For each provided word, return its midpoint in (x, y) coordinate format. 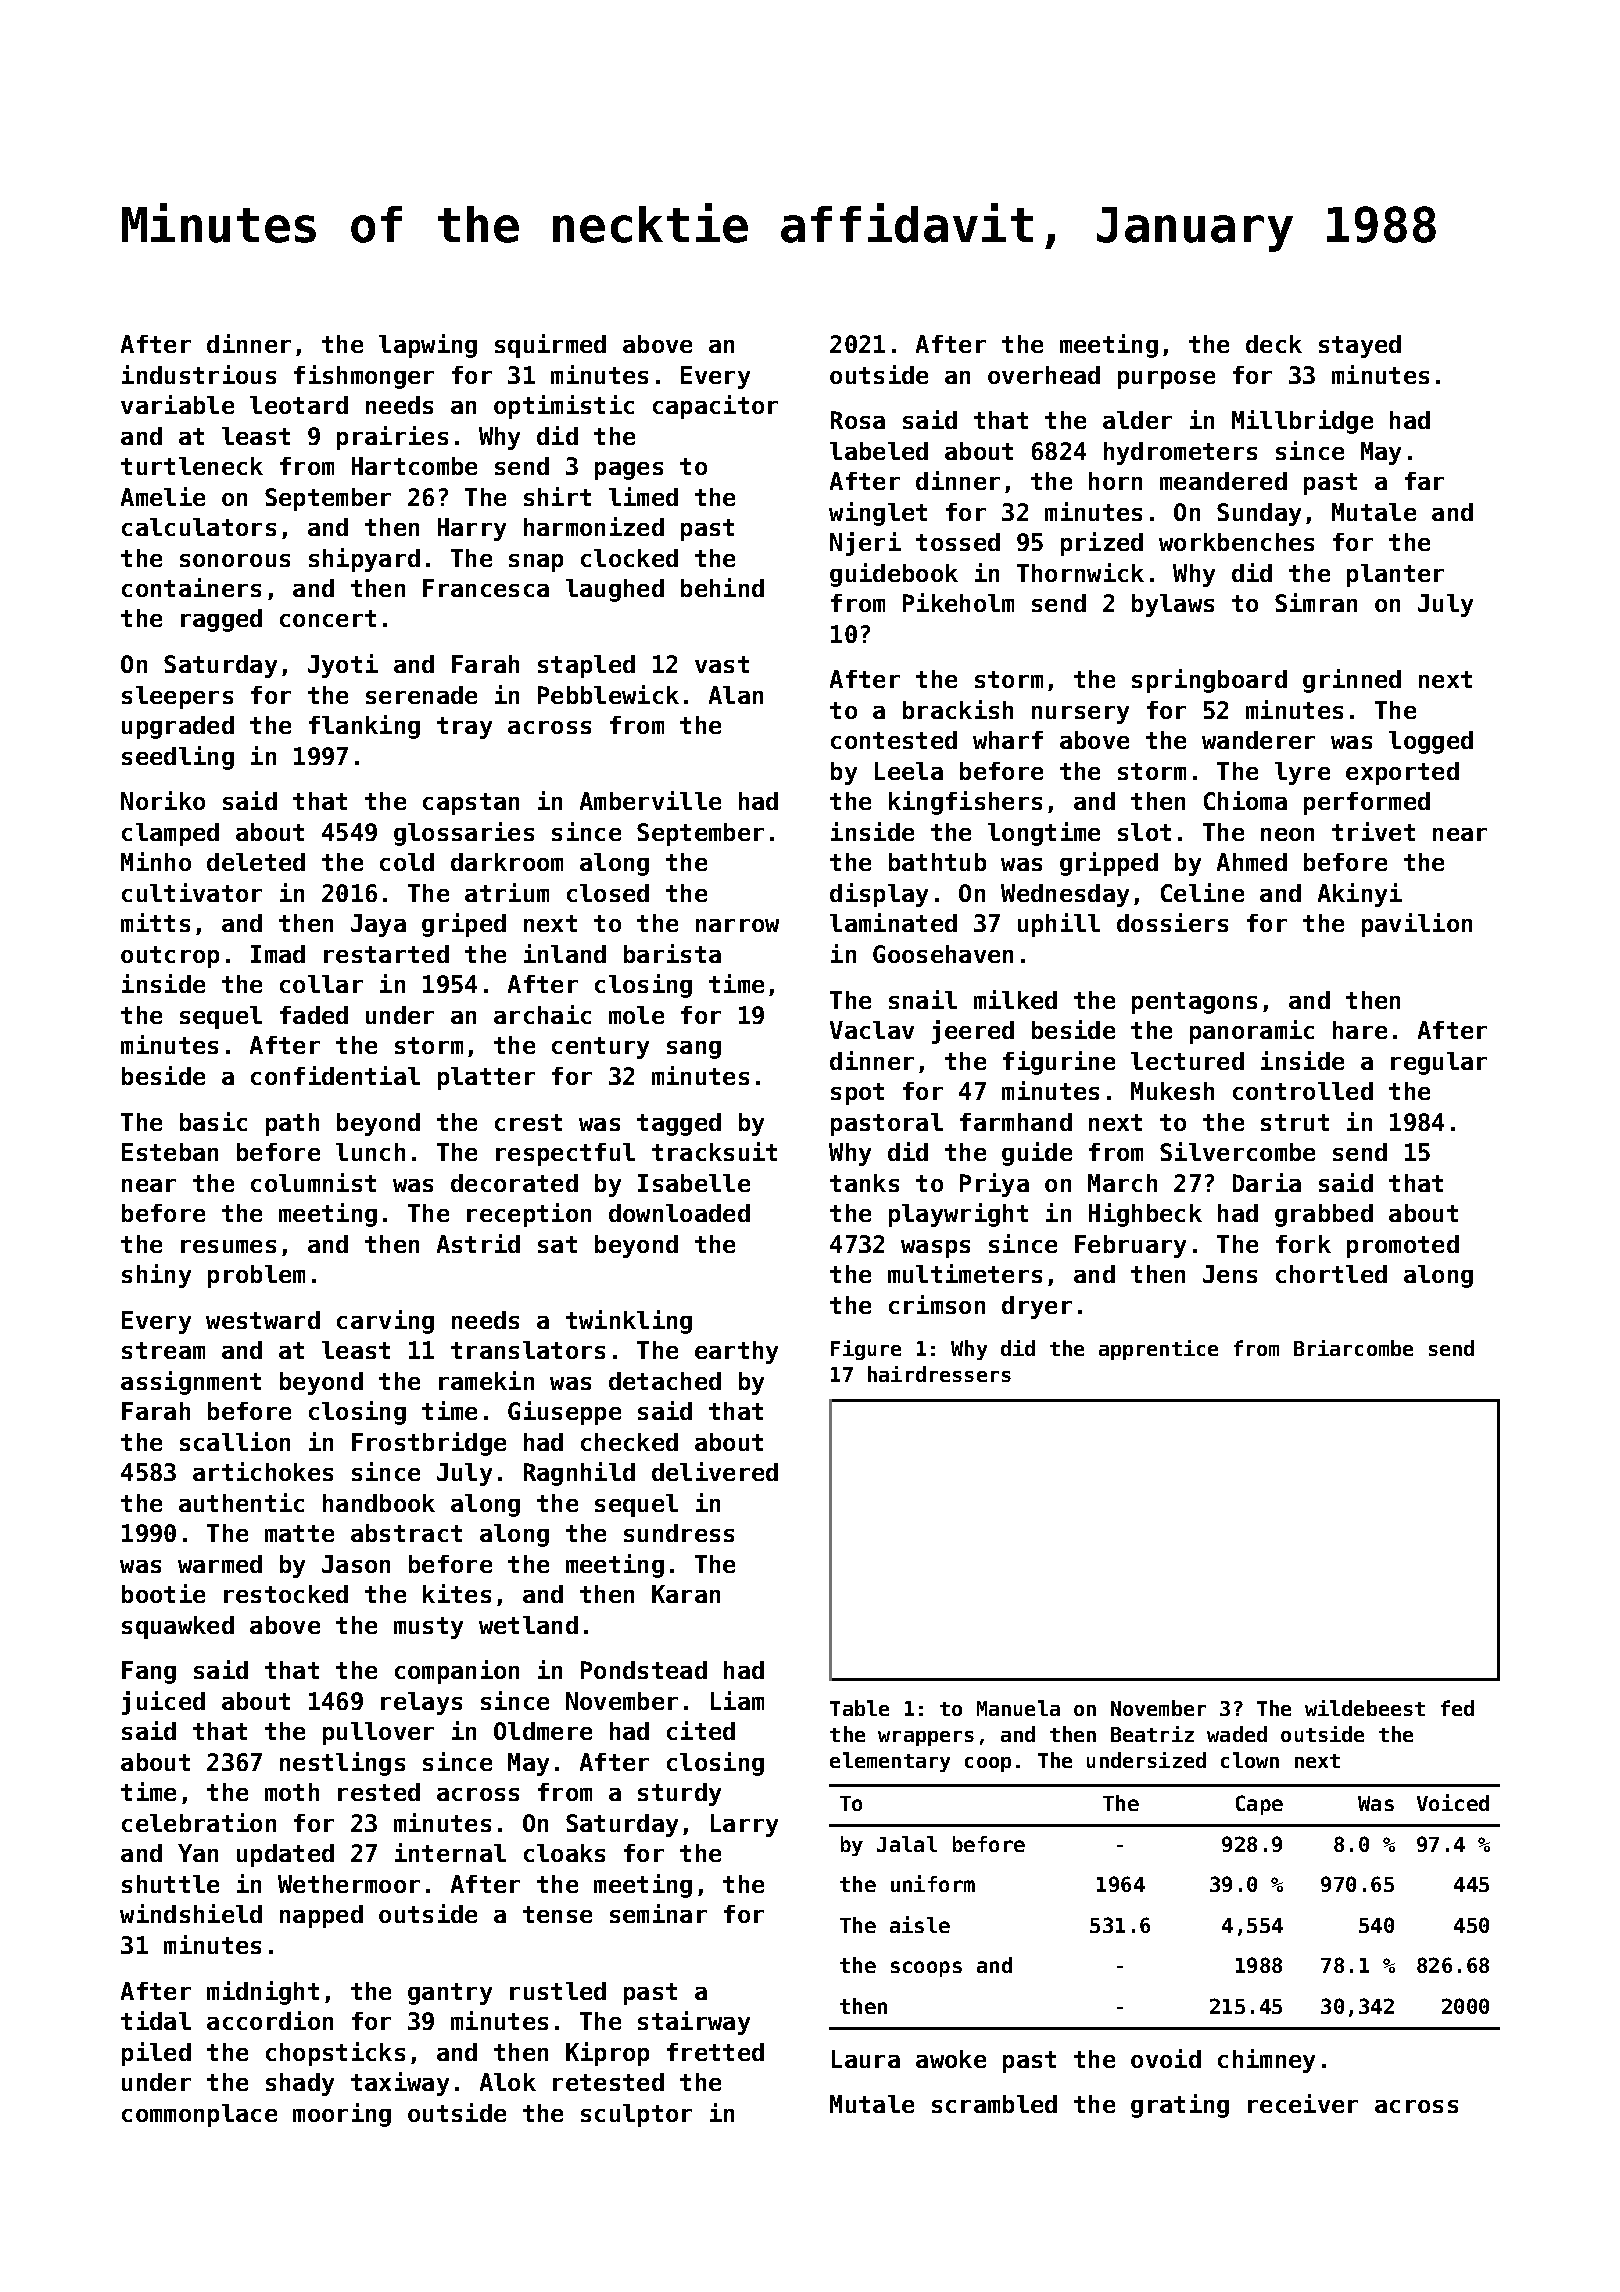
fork (1303, 1244)
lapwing (428, 346)
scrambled (994, 2104)
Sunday (1259, 514)
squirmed (550, 346)
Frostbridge (429, 1444)
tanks (864, 1183)
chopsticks (335, 2054)
